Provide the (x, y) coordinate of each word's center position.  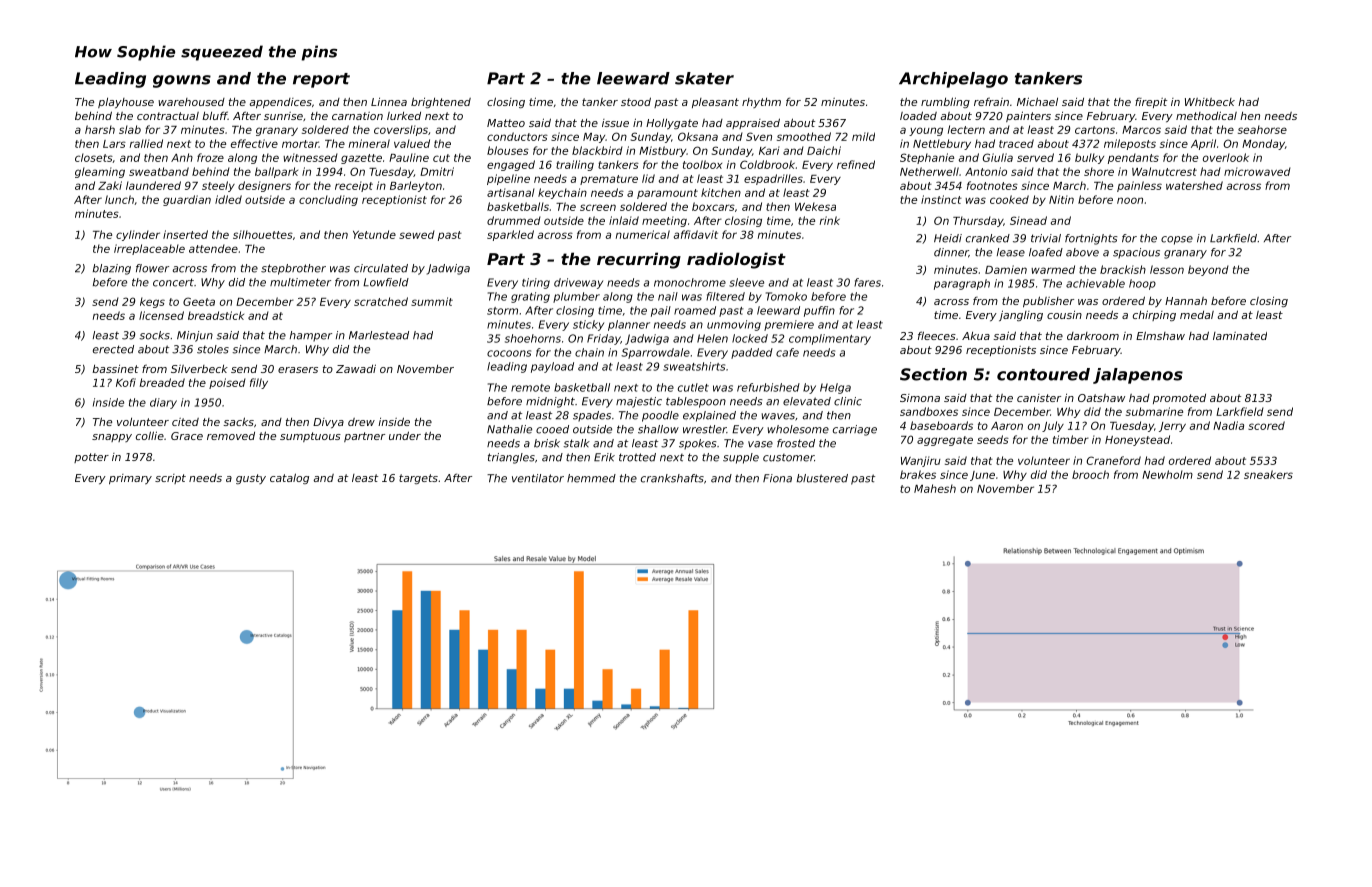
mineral (369, 143)
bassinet (115, 369)
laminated (1240, 336)
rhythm (761, 103)
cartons (1095, 130)
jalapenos (1138, 376)
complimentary (830, 339)
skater (704, 78)
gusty (251, 479)
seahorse (1262, 129)
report (321, 80)
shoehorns (533, 338)
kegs (152, 302)
